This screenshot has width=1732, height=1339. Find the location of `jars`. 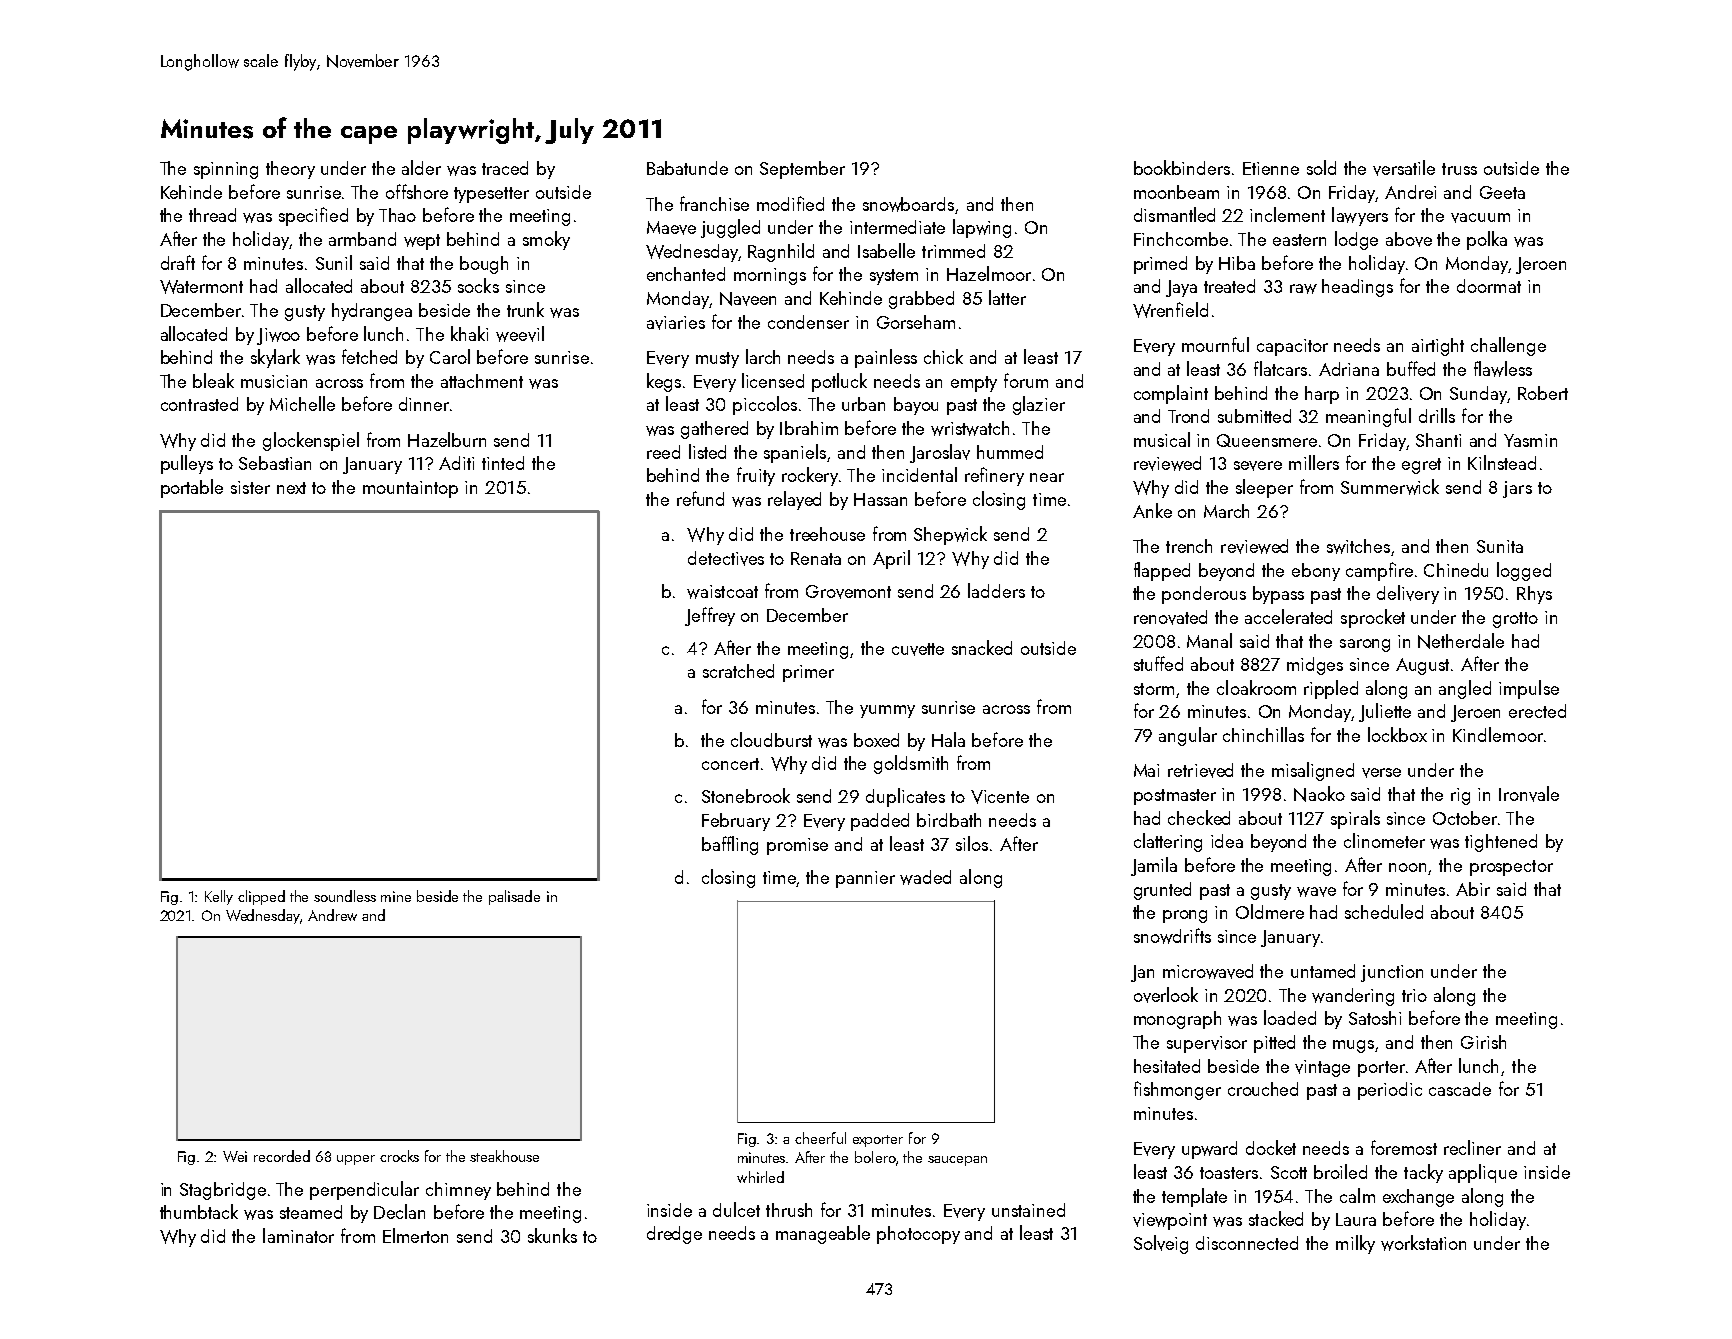

jars is located at coordinates (1517, 489).
